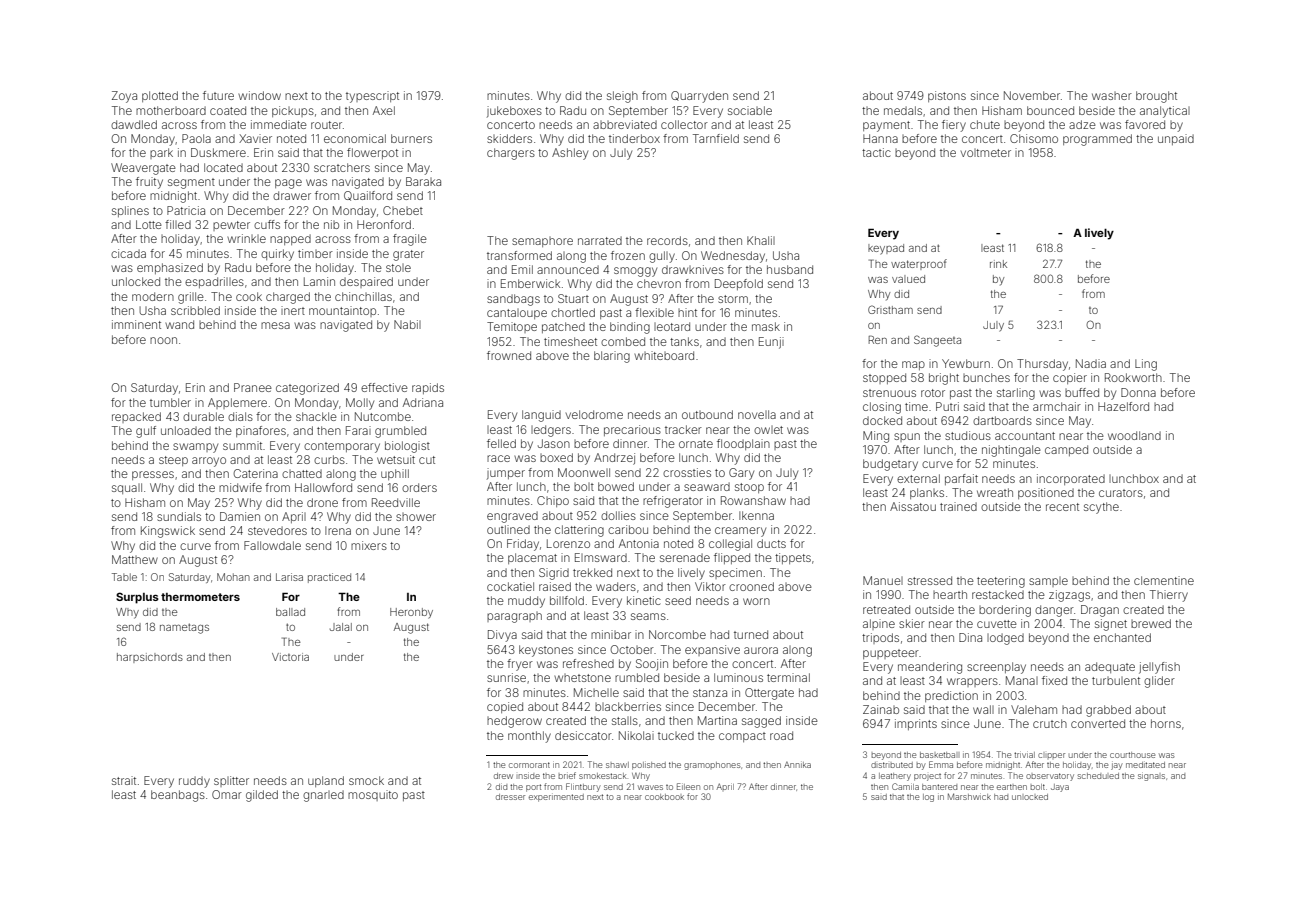 This screenshot has width=1308, height=924. I want to click on segment, so click(191, 183).
